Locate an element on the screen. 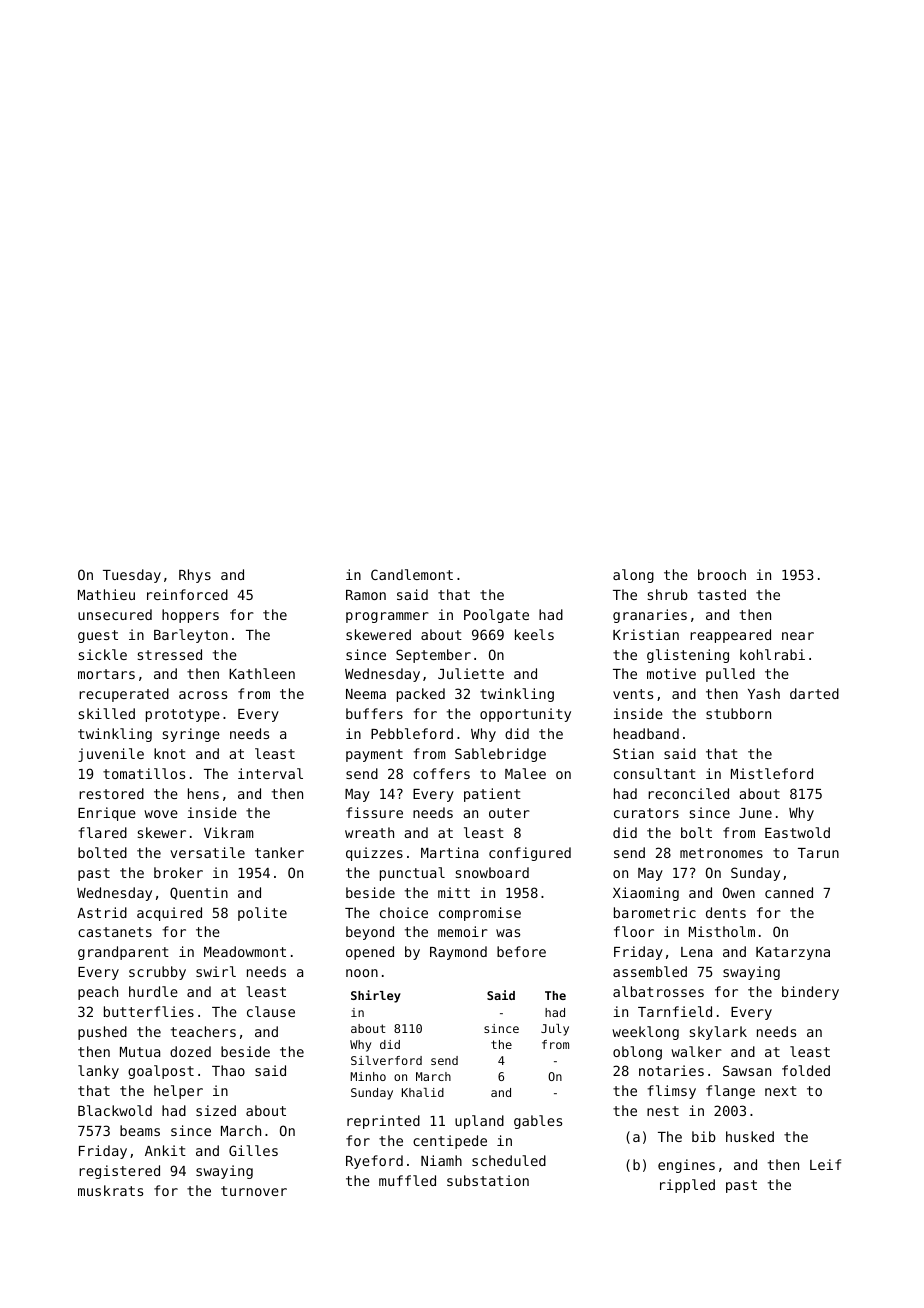 Image resolution: width=924 pixels, height=1308 pixels. brooch is located at coordinates (722, 574).
